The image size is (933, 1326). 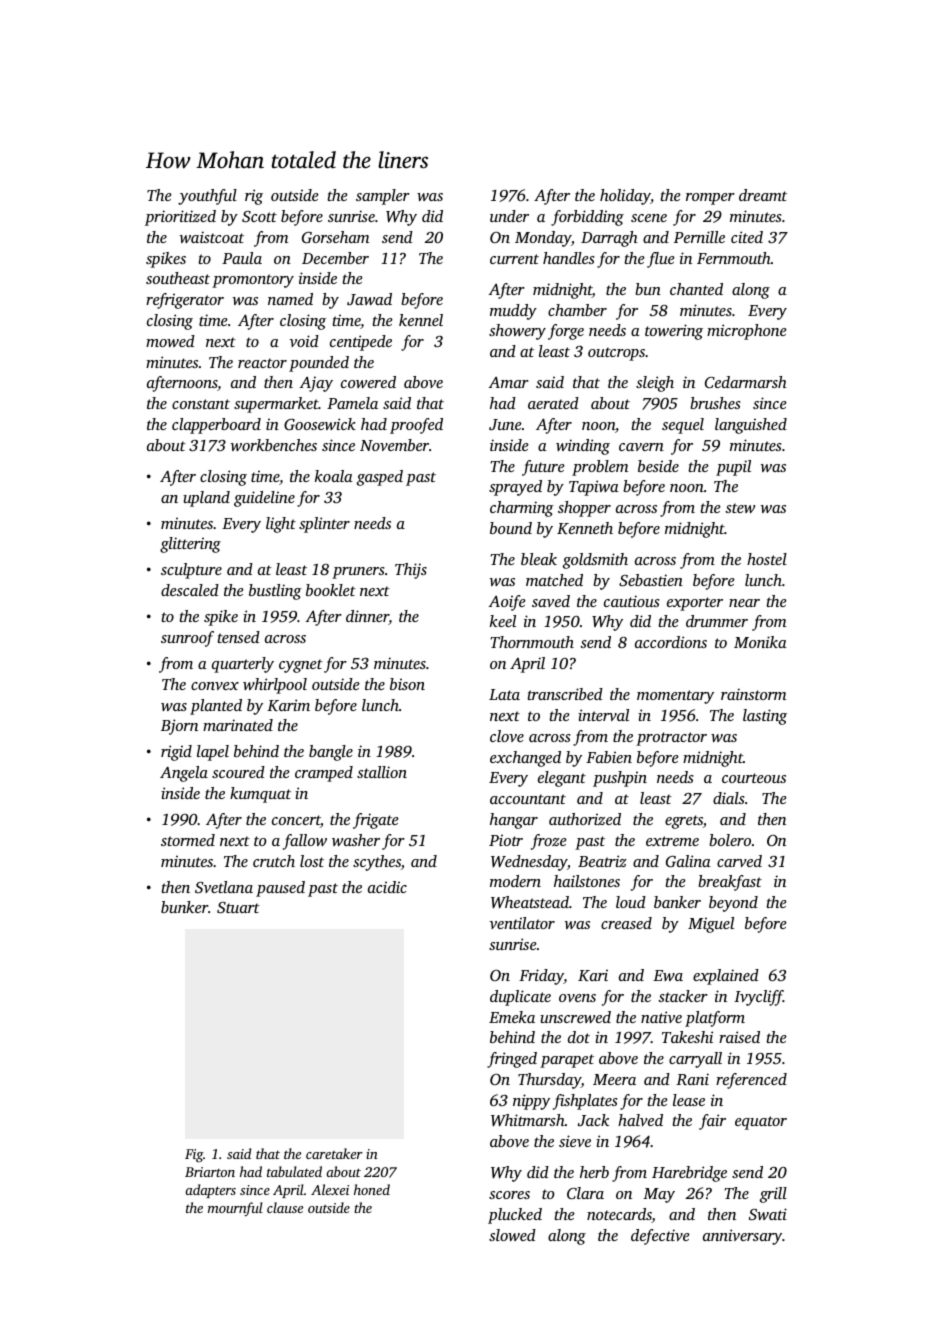 I want to click on Fig, so click(x=194, y=1156).
